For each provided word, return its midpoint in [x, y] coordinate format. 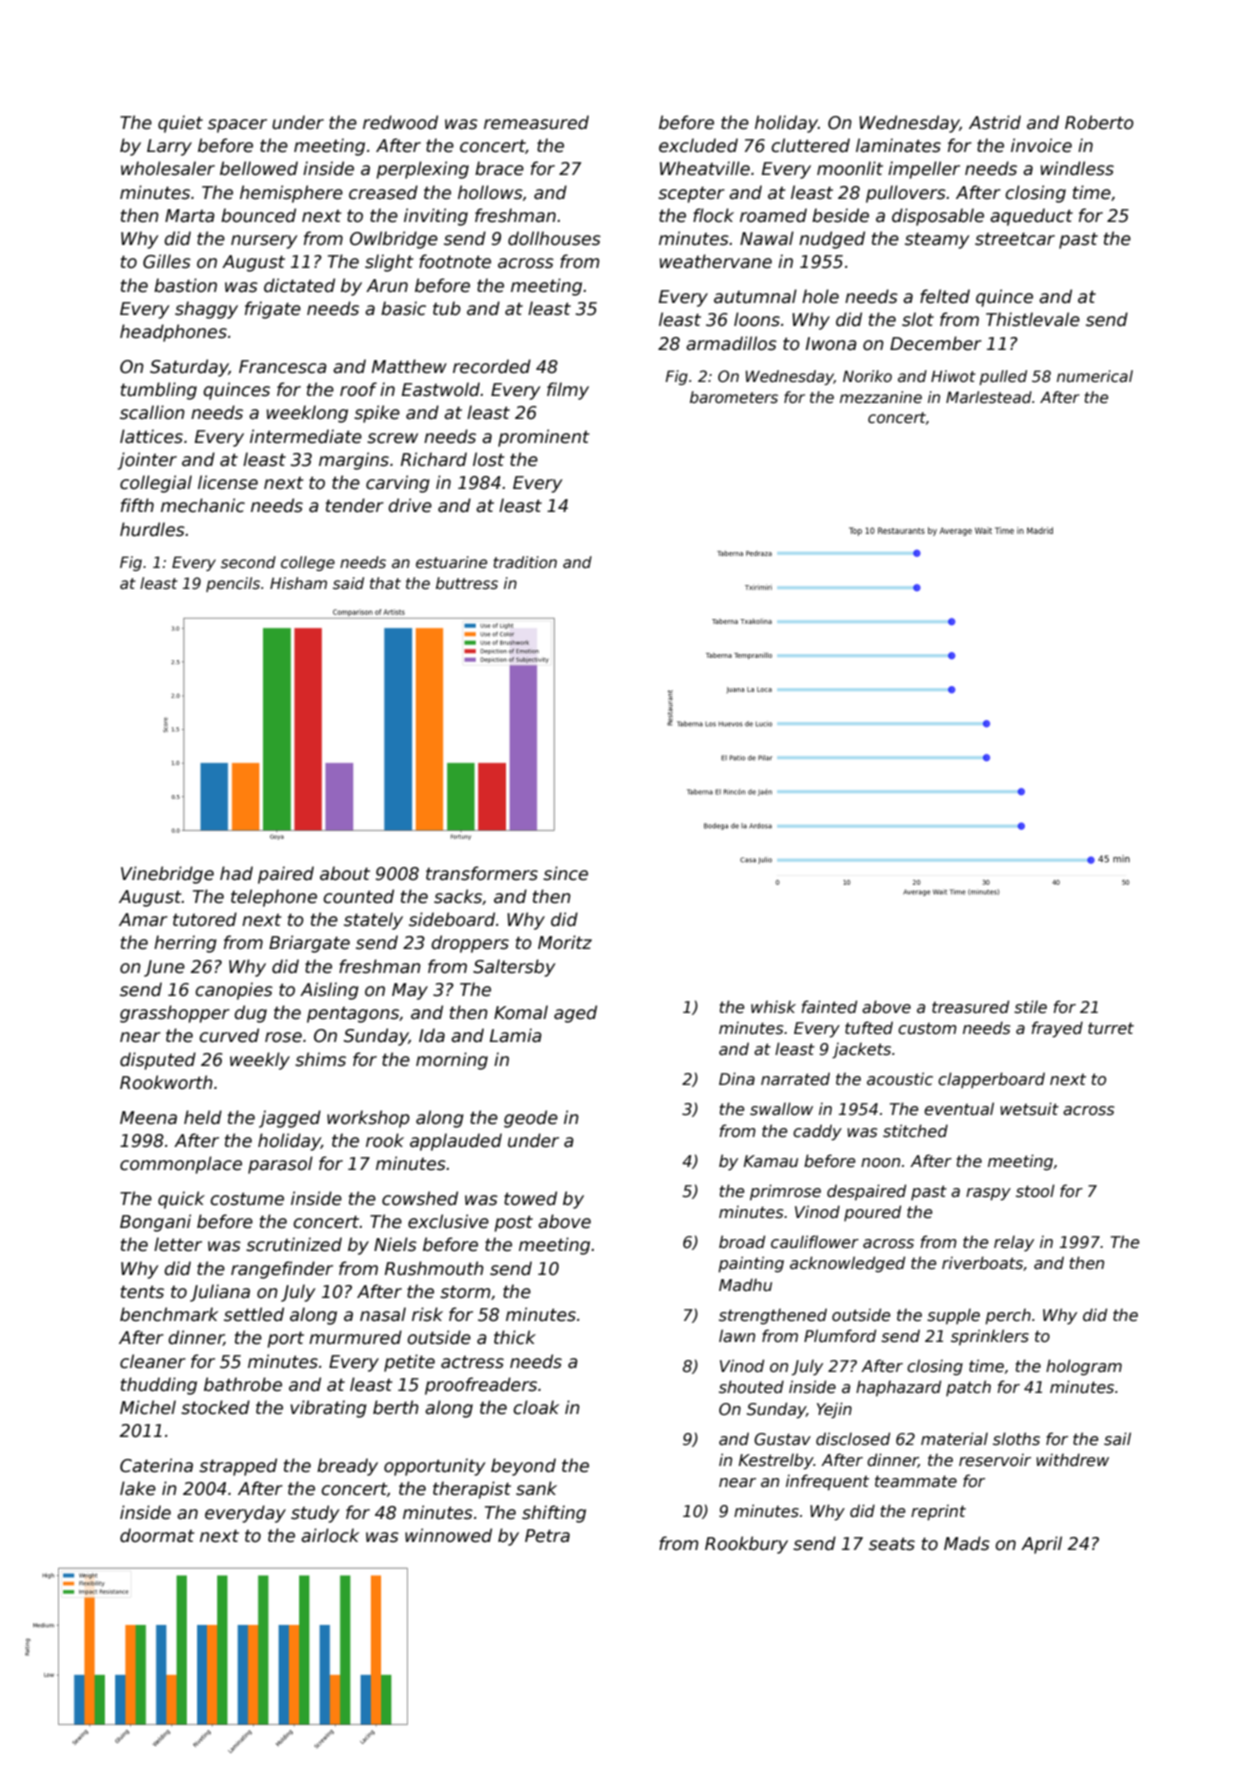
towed [530, 1198]
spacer [237, 126]
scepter [691, 194]
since [565, 873]
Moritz [565, 942]
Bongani [155, 1223]
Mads [967, 1543]
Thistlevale [1033, 319]
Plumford [840, 1335]
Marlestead [989, 397]
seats [892, 1544]
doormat [157, 1535]
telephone [274, 898]
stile [1030, 1007]
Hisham [298, 583]
